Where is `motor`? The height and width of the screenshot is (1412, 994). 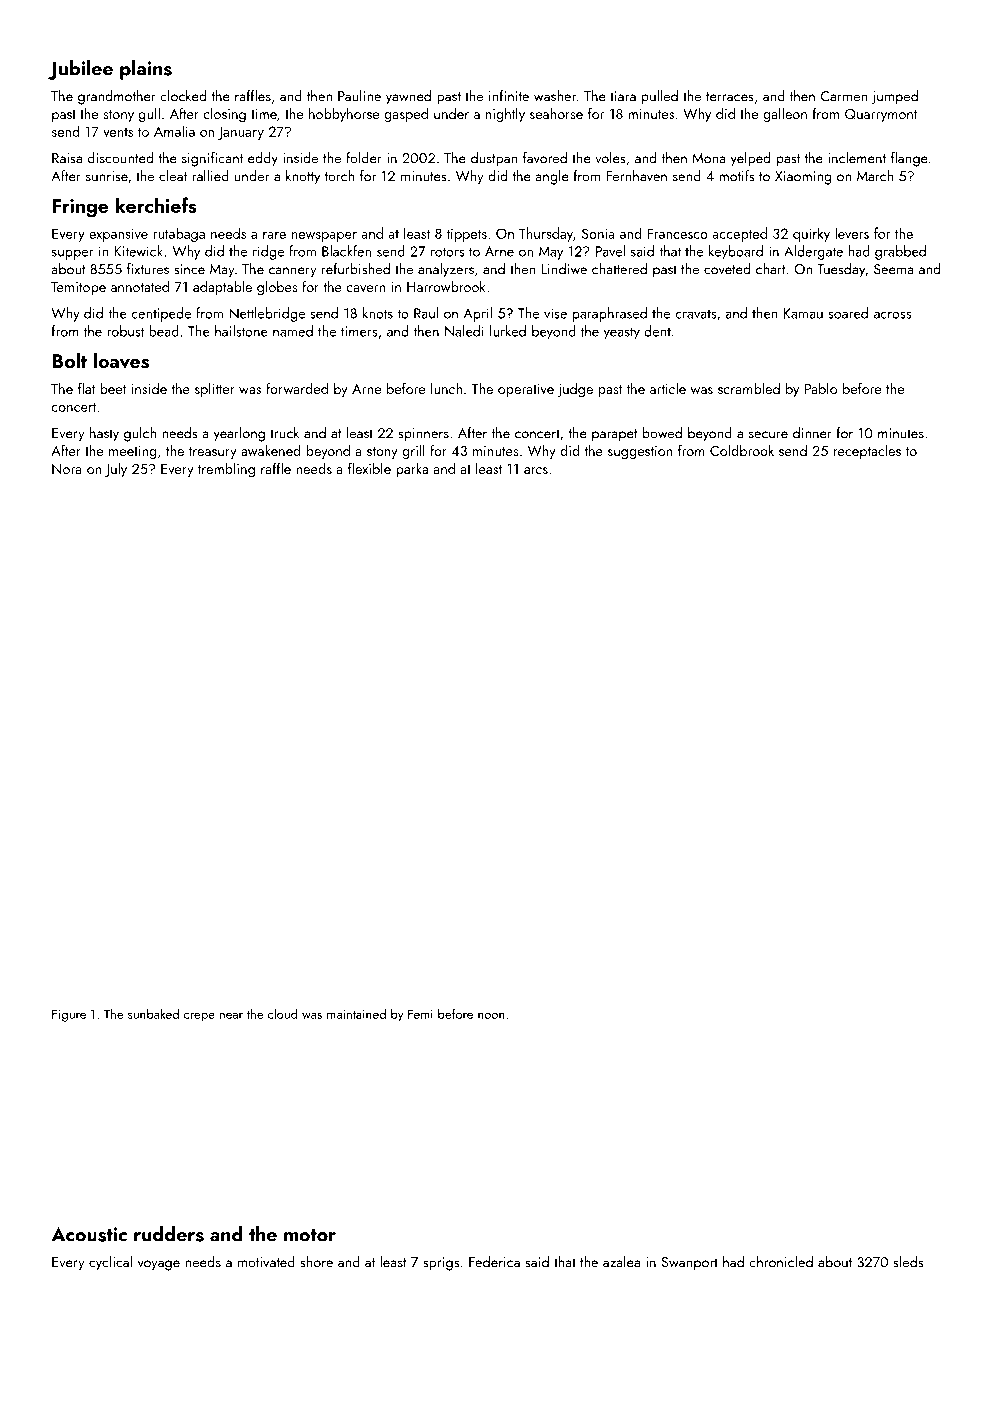
motor is located at coordinates (310, 1235).
